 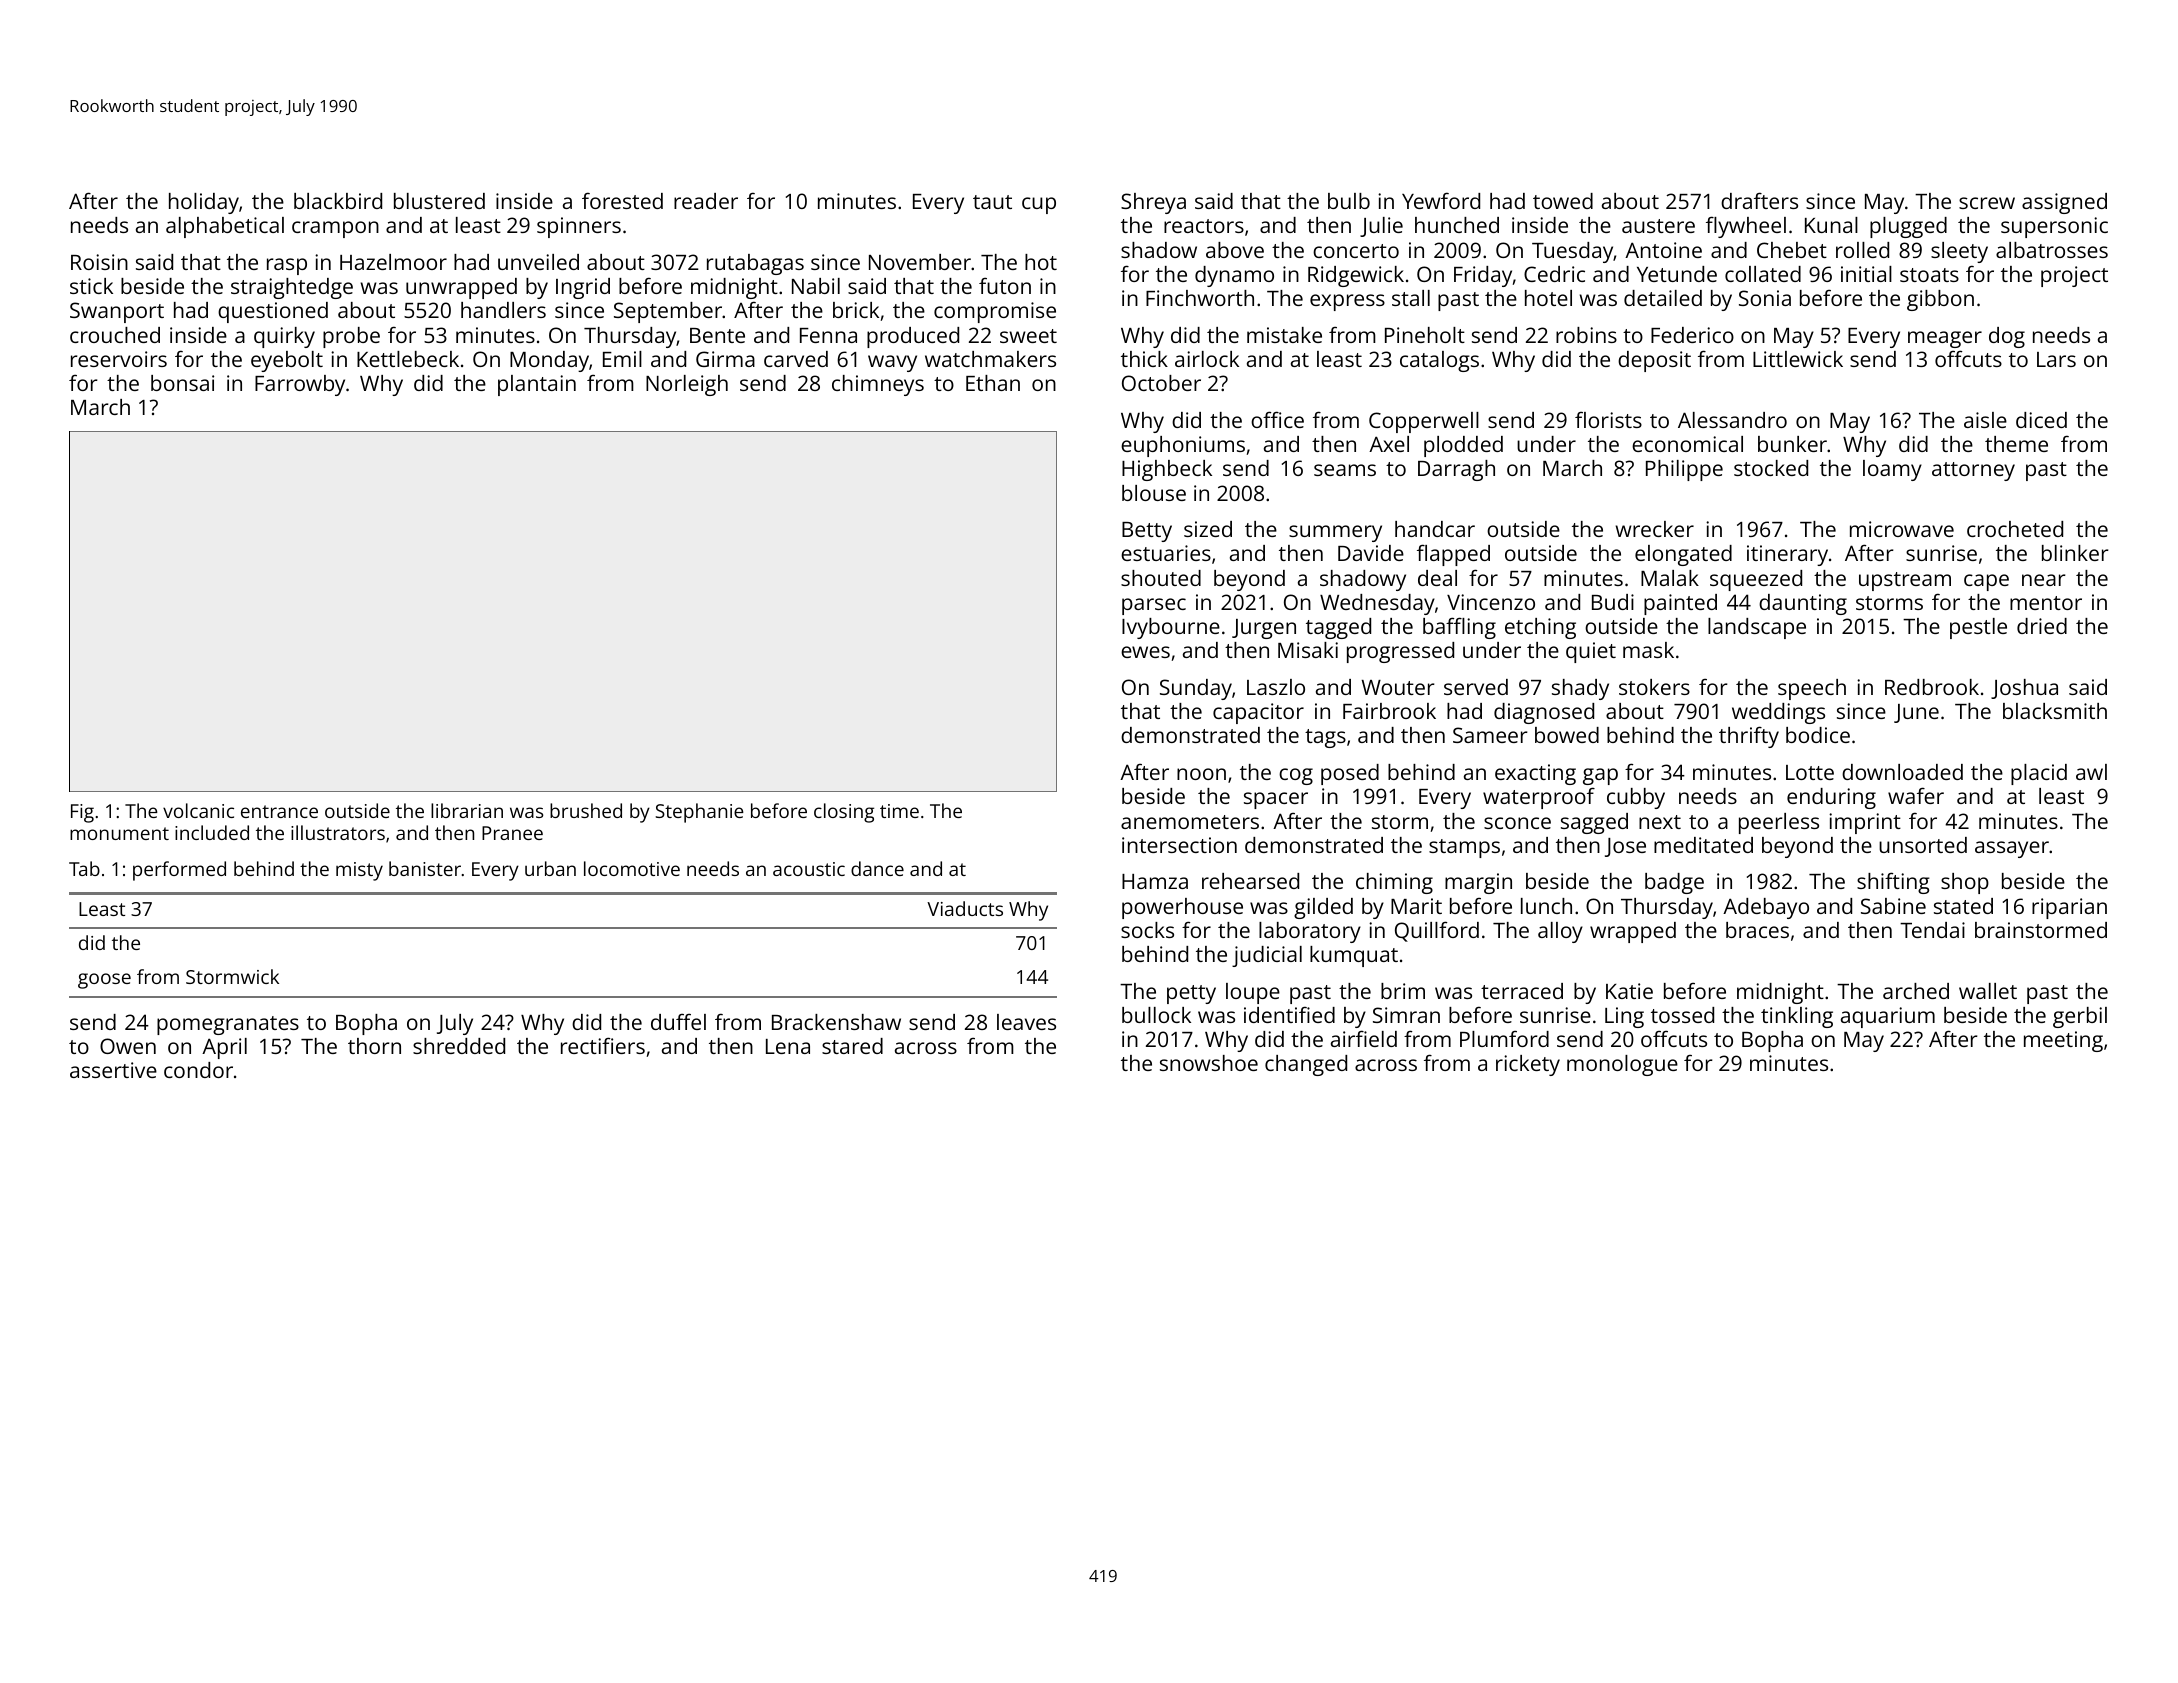 What do you see at coordinates (182, 383) in the screenshot?
I see `bonsai` at bounding box center [182, 383].
